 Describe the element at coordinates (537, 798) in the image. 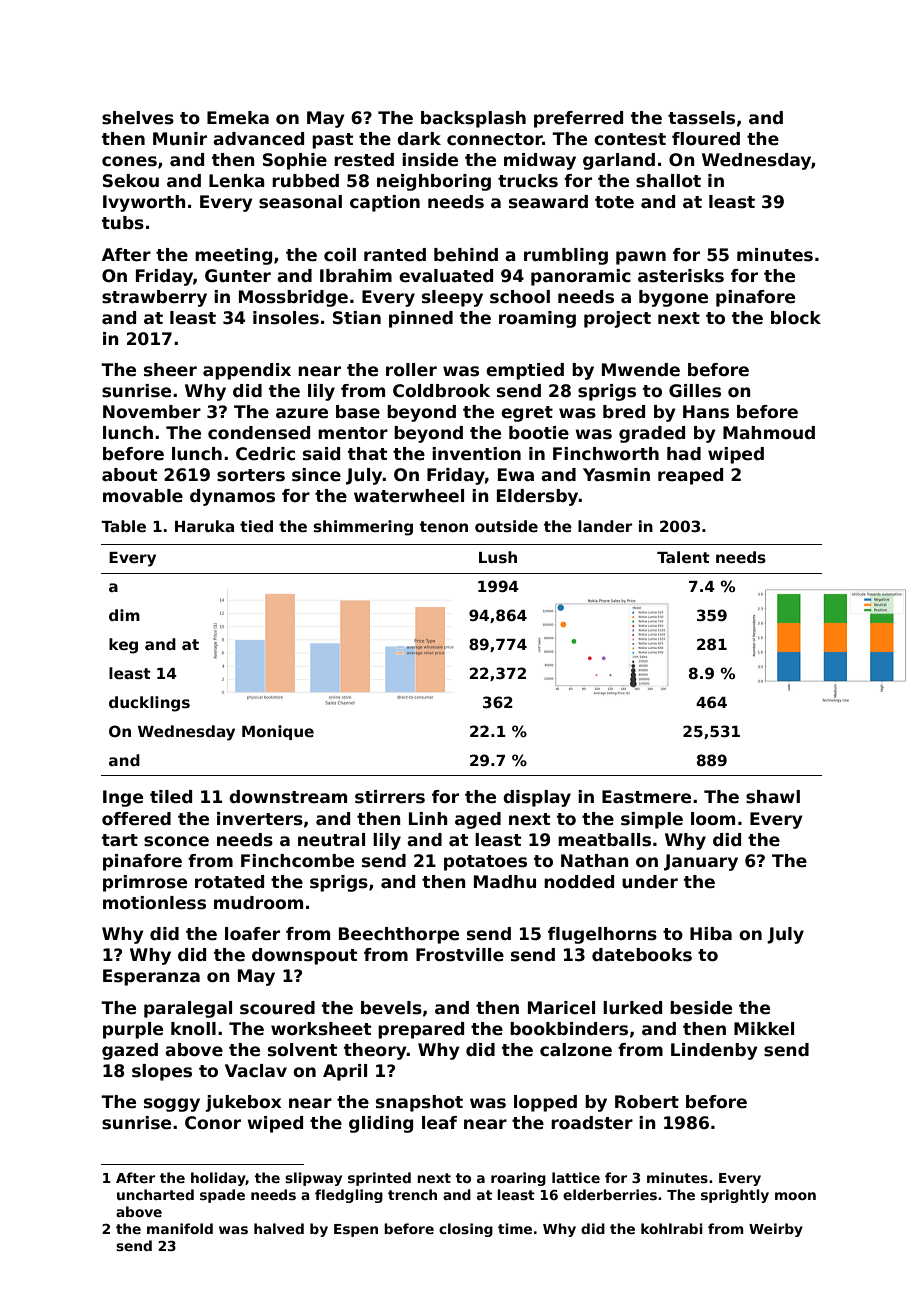

I see `display` at that location.
